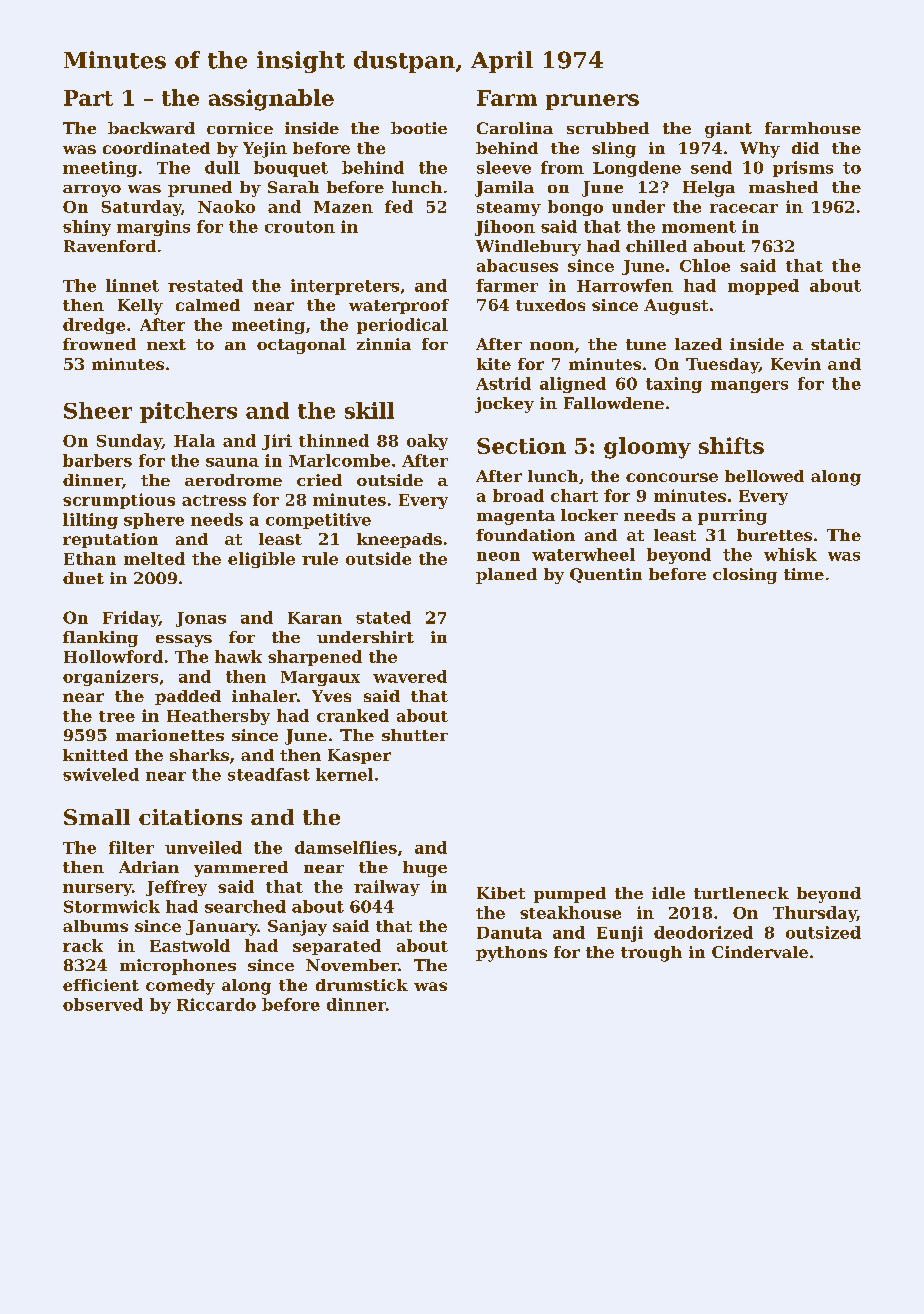 The image size is (924, 1314). What do you see at coordinates (399, 306) in the document?
I see `waterproof` at bounding box center [399, 306].
